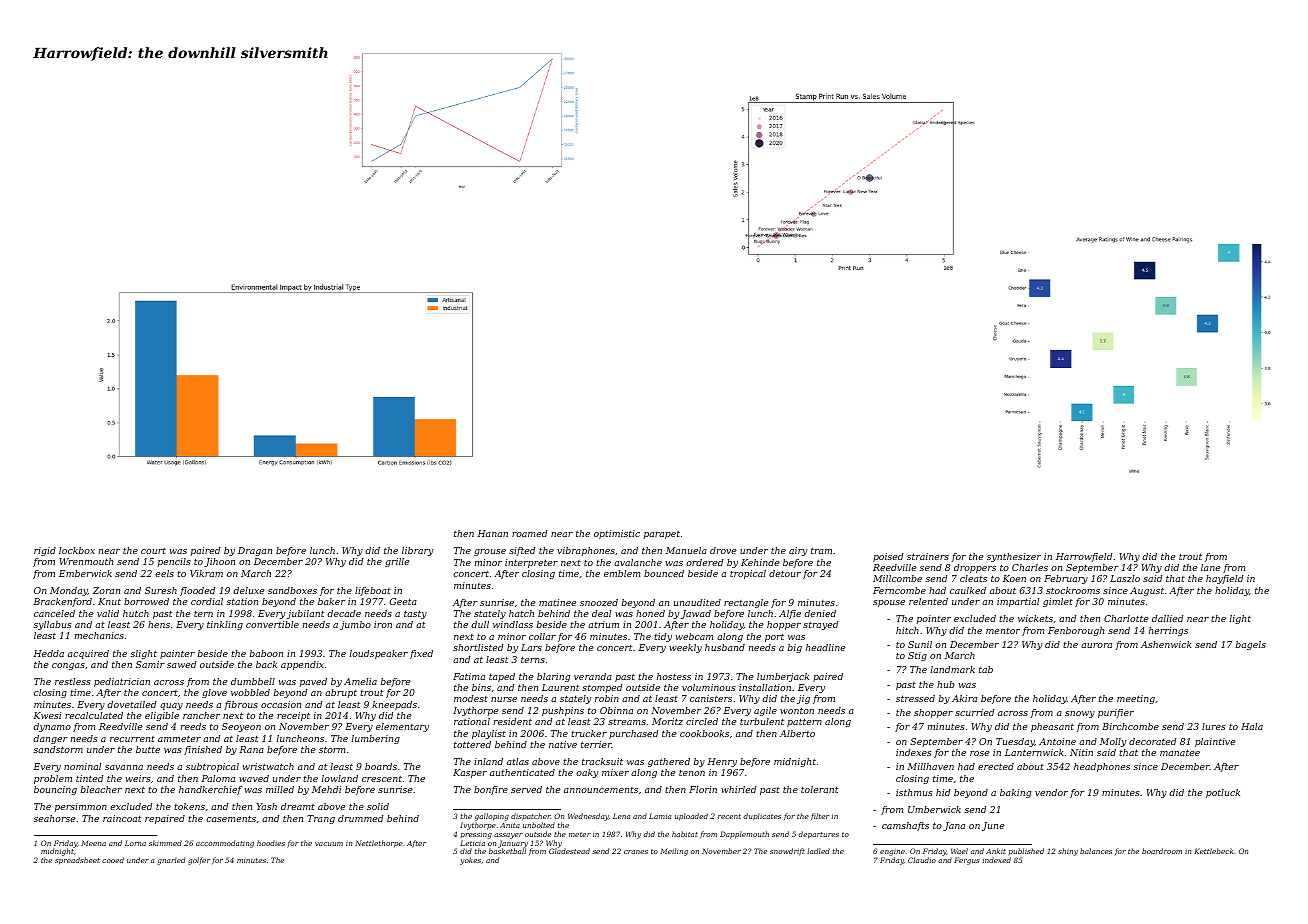  I want to click on dynamo, so click(52, 727).
